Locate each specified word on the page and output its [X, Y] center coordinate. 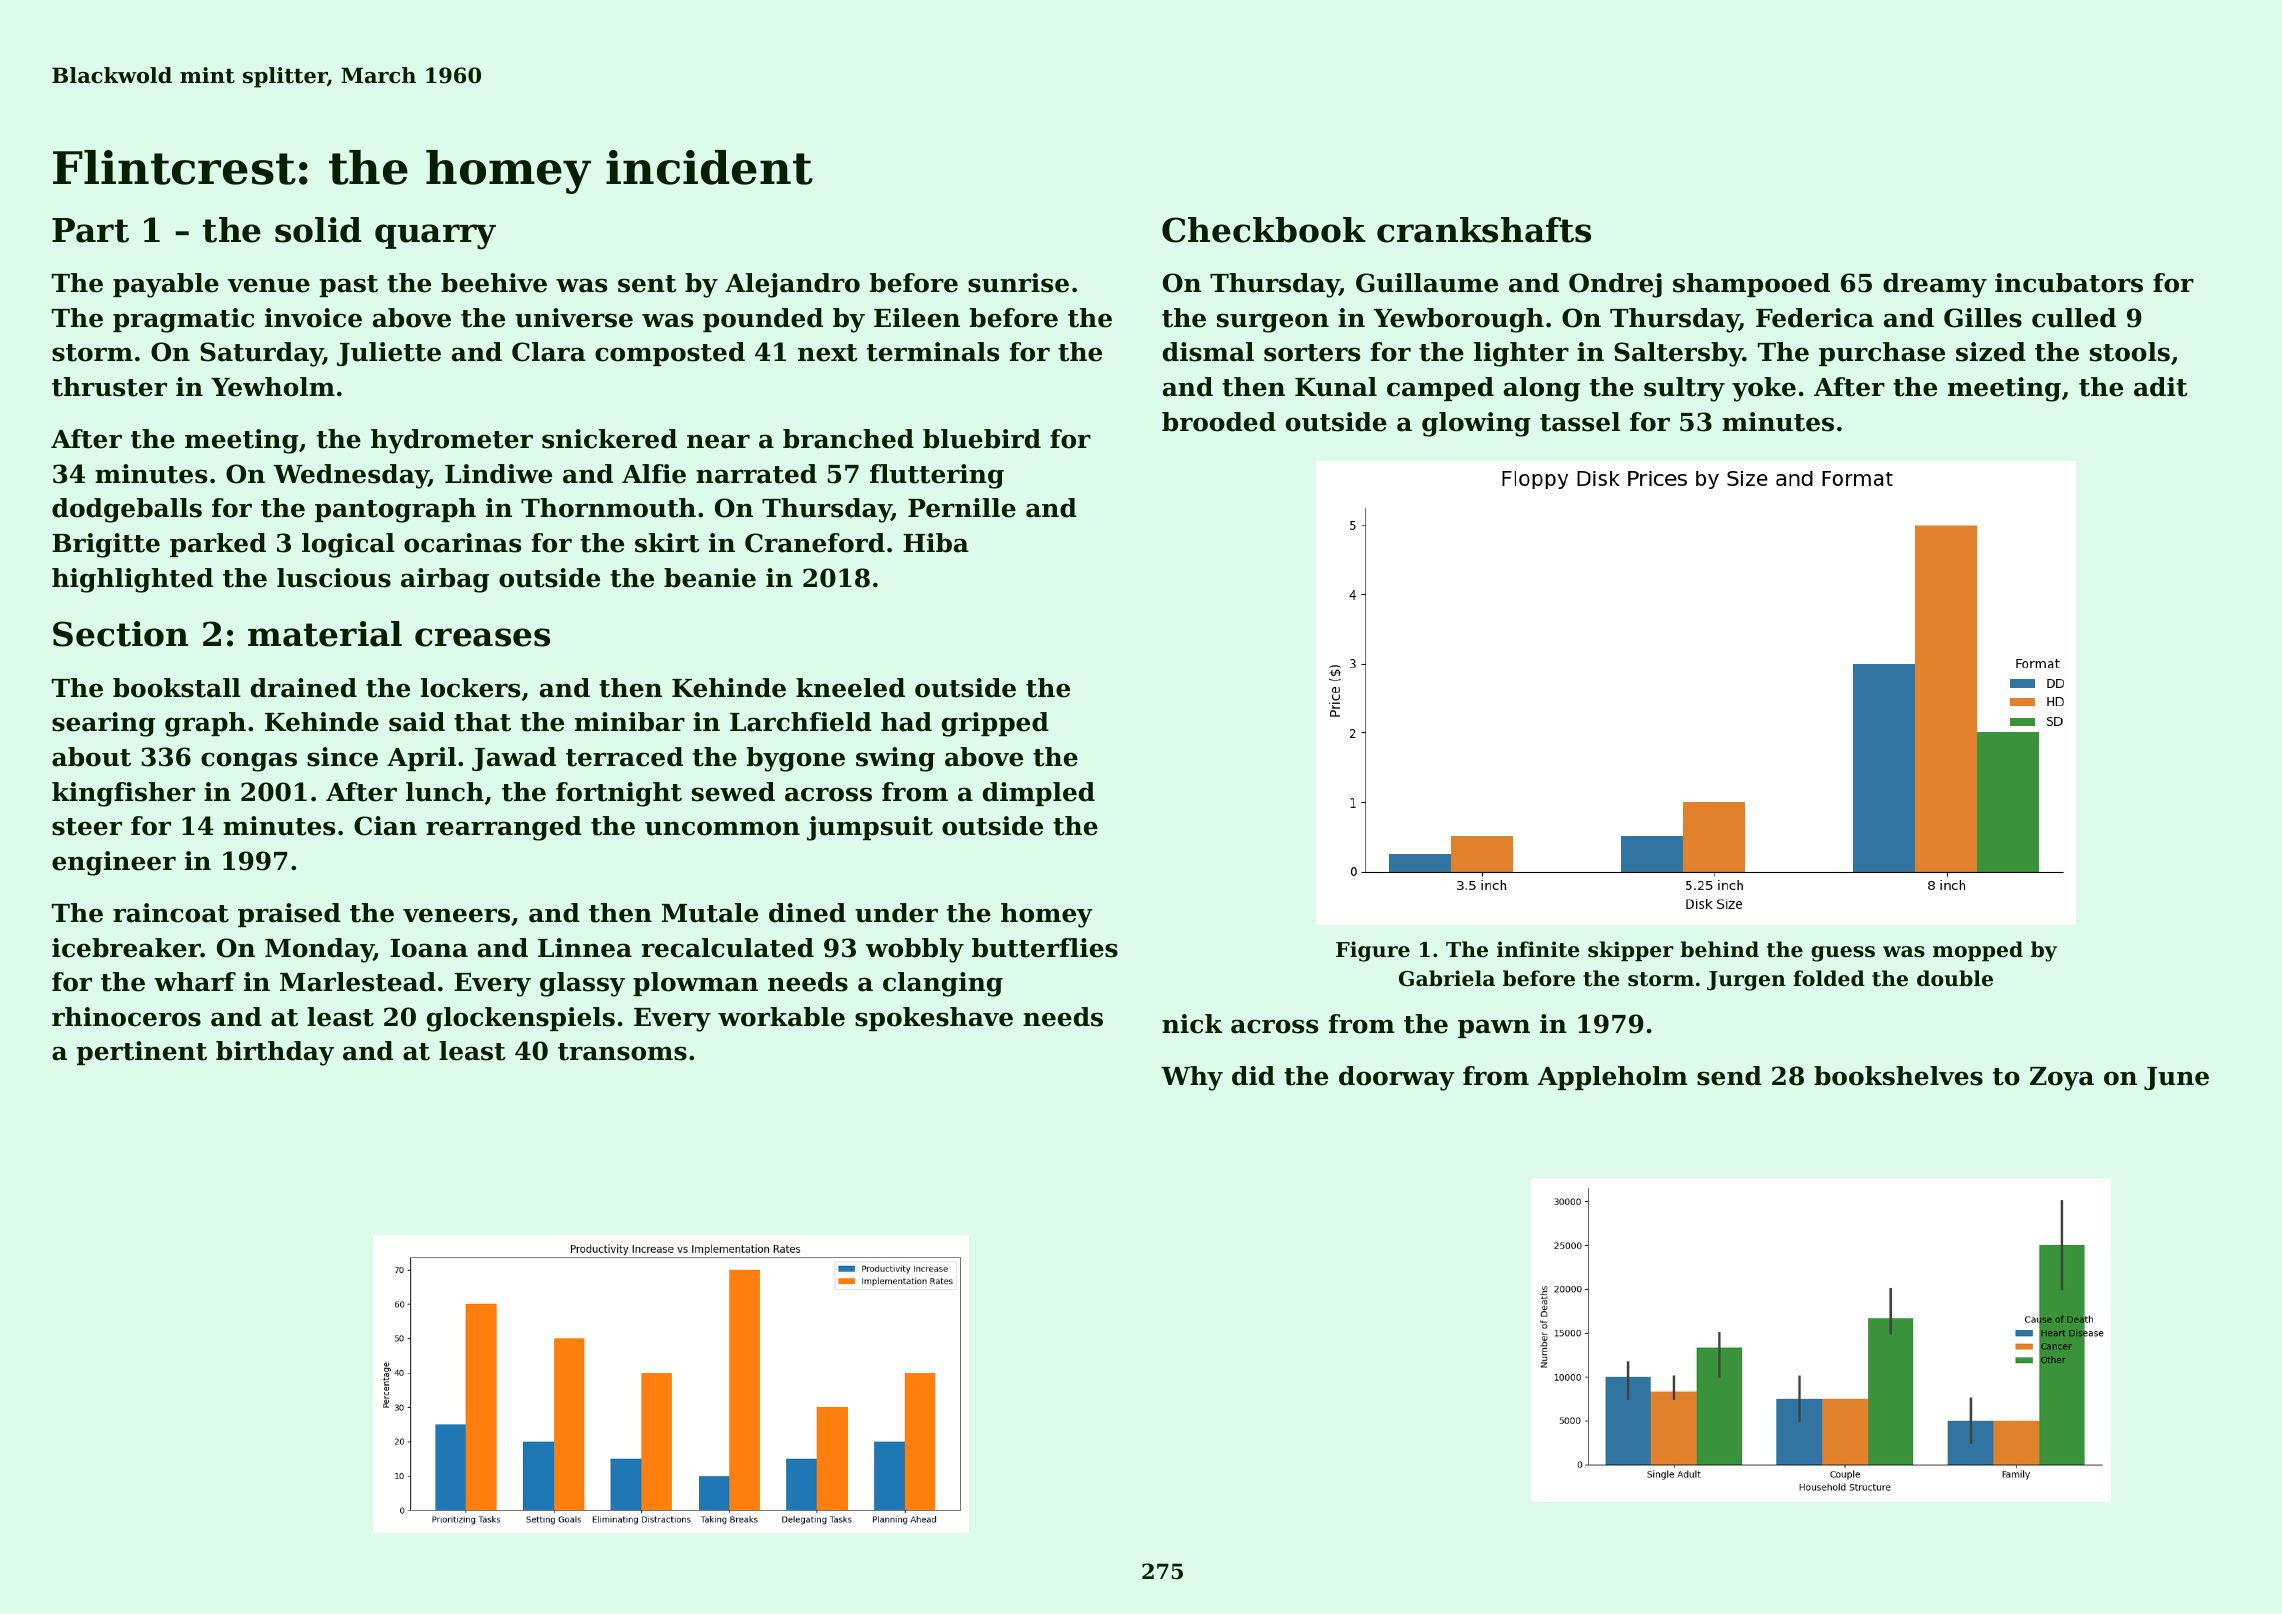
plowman [695, 984]
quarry [435, 237]
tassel [1580, 422]
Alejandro [792, 285]
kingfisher [123, 794]
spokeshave [934, 1019]
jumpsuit [870, 828]
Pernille [962, 508]
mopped [1978, 951]
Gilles [1983, 318]
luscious [334, 578]
